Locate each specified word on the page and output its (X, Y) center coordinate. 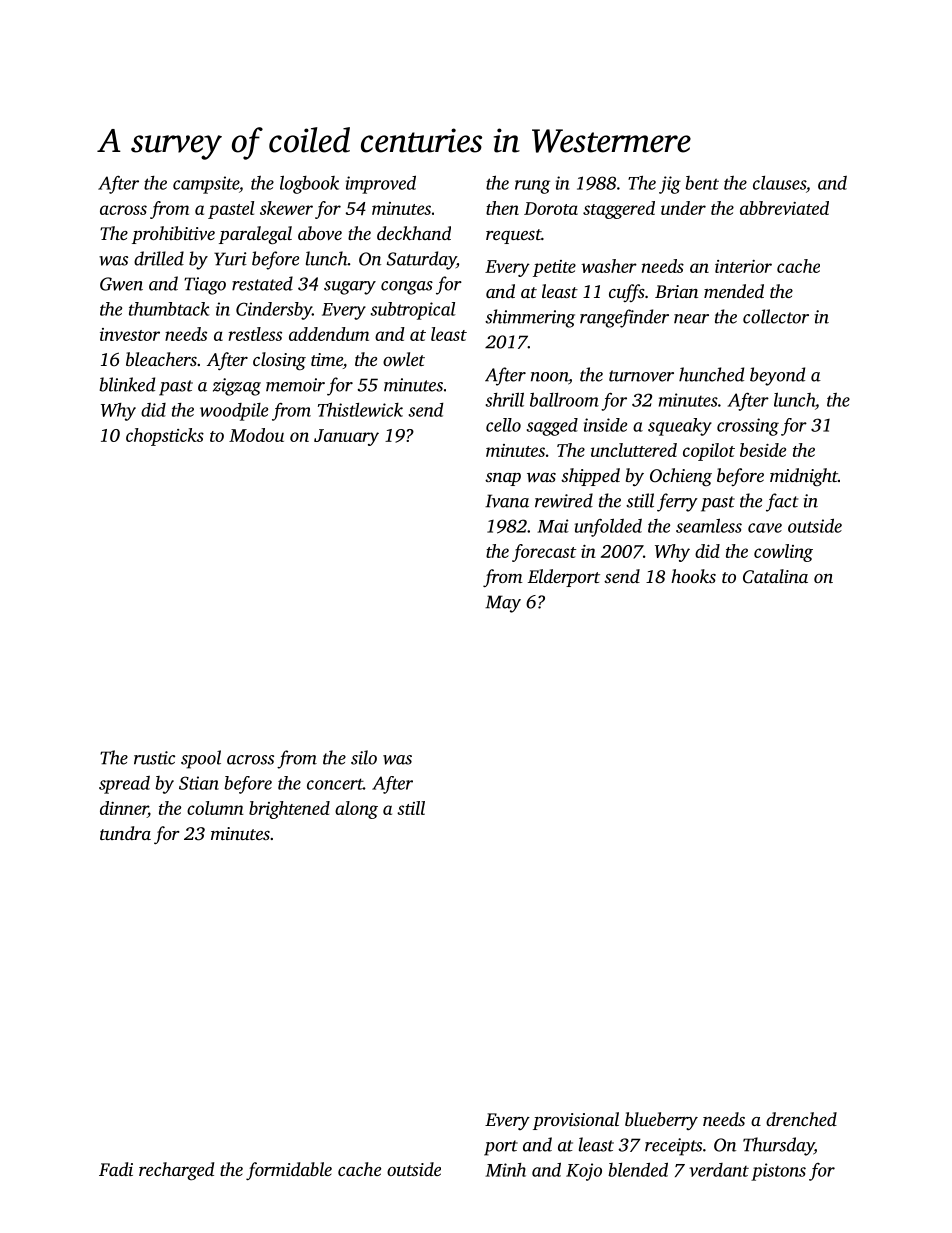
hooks (693, 576)
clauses (779, 183)
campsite (206, 185)
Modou (256, 435)
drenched (801, 1119)
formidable (289, 1171)
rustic (154, 758)
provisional (576, 1121)
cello (503, 425)
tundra (125, 833)
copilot (709, 452)
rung (532, 187)
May (503, 604)
